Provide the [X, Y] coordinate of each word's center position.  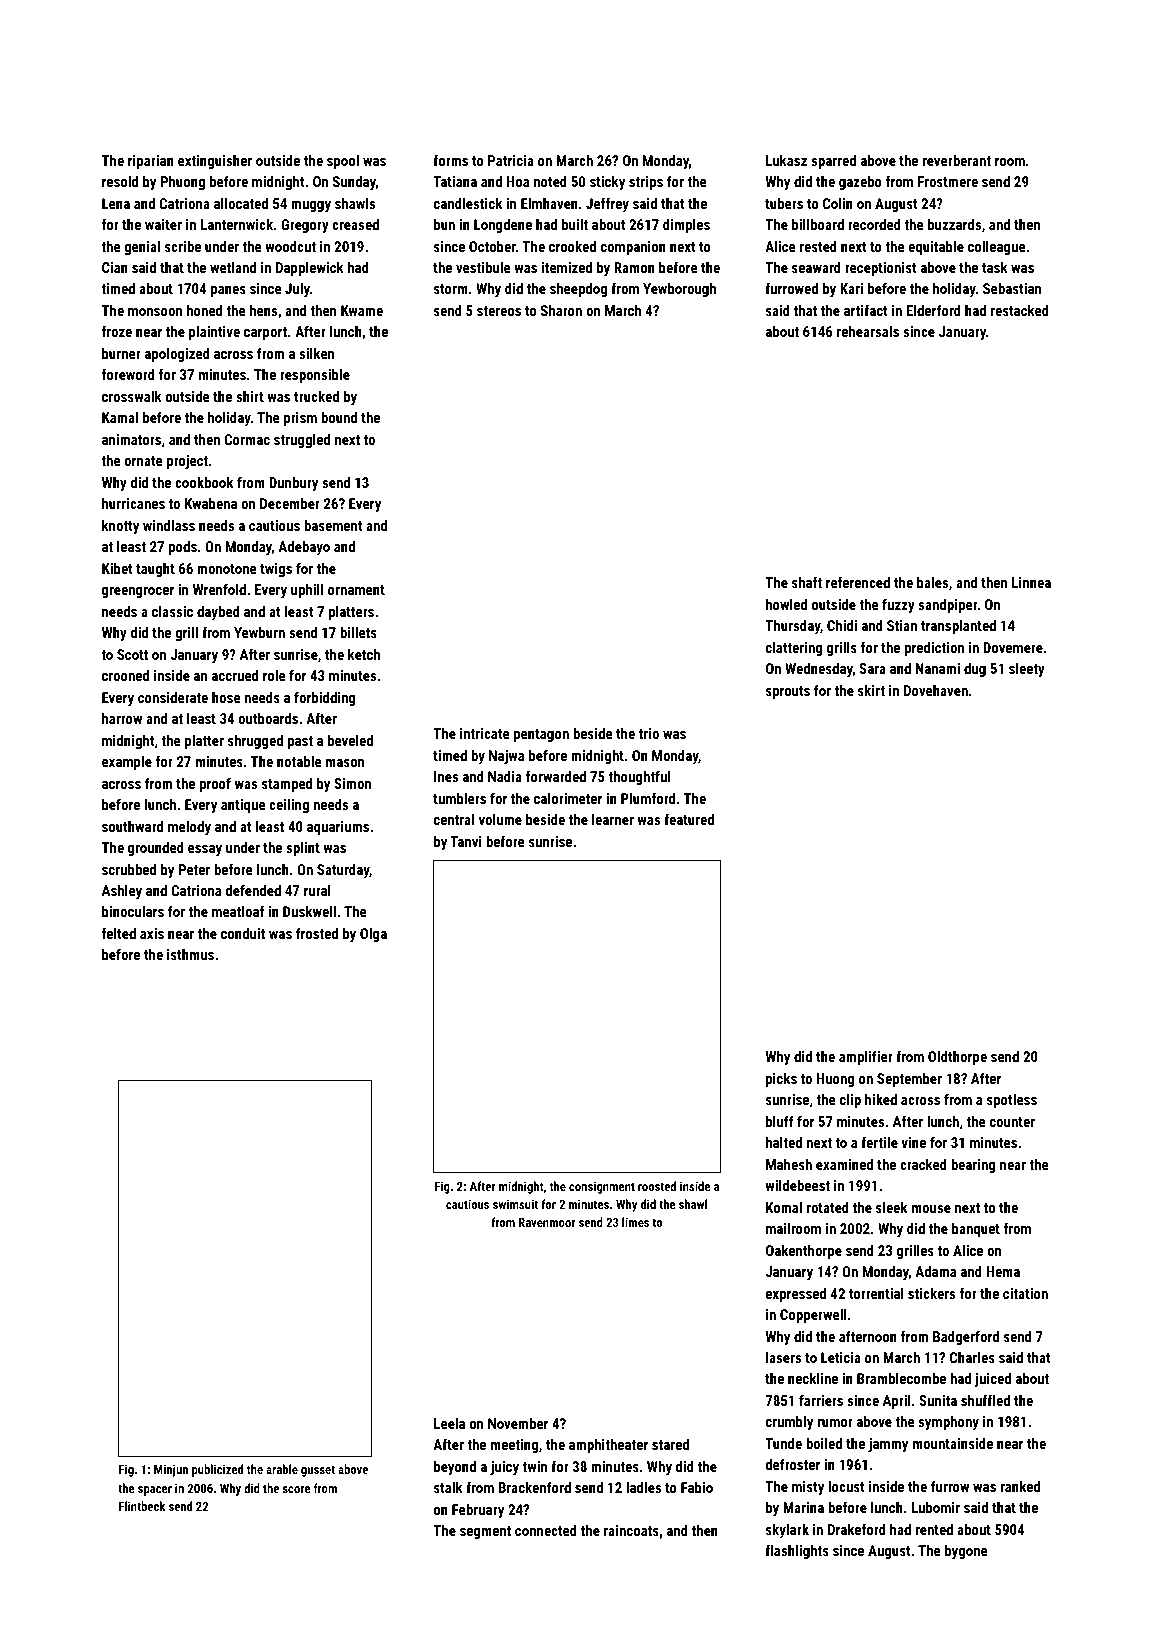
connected [546, 1530]
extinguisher [215, 161]
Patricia [511, 160]
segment [485, 1532]
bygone [966, 1551]
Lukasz [786, 160]
